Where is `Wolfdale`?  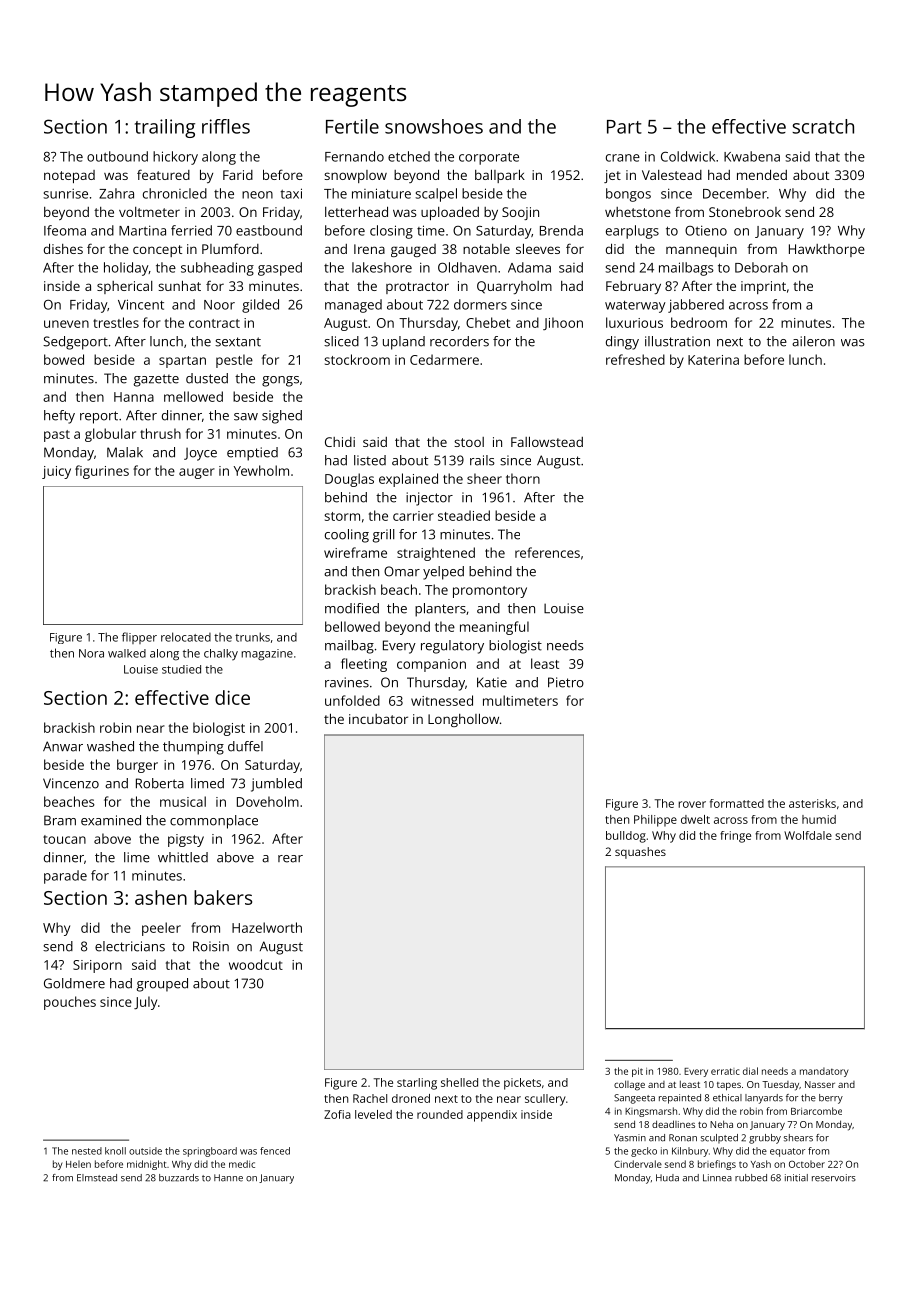 Wolfdale is located at coordinates (808, 835).
